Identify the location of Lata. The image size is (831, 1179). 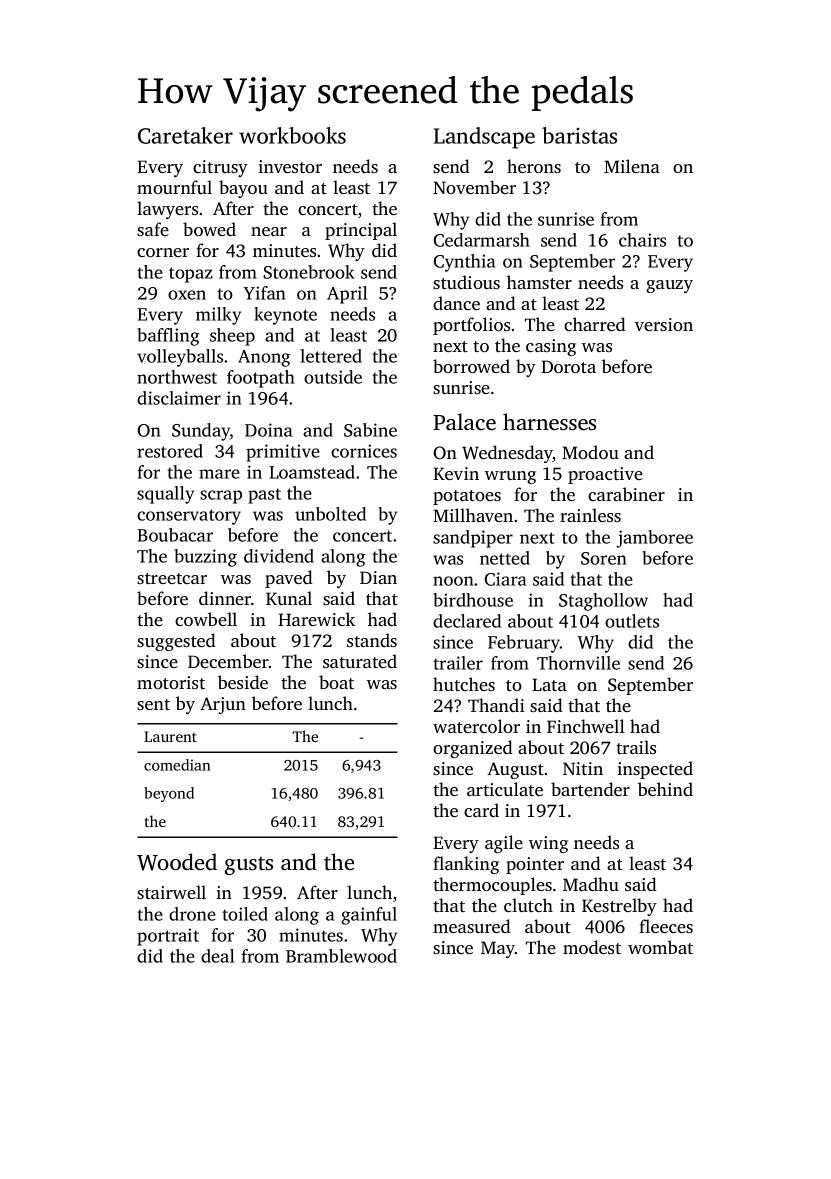
(549, 684).
